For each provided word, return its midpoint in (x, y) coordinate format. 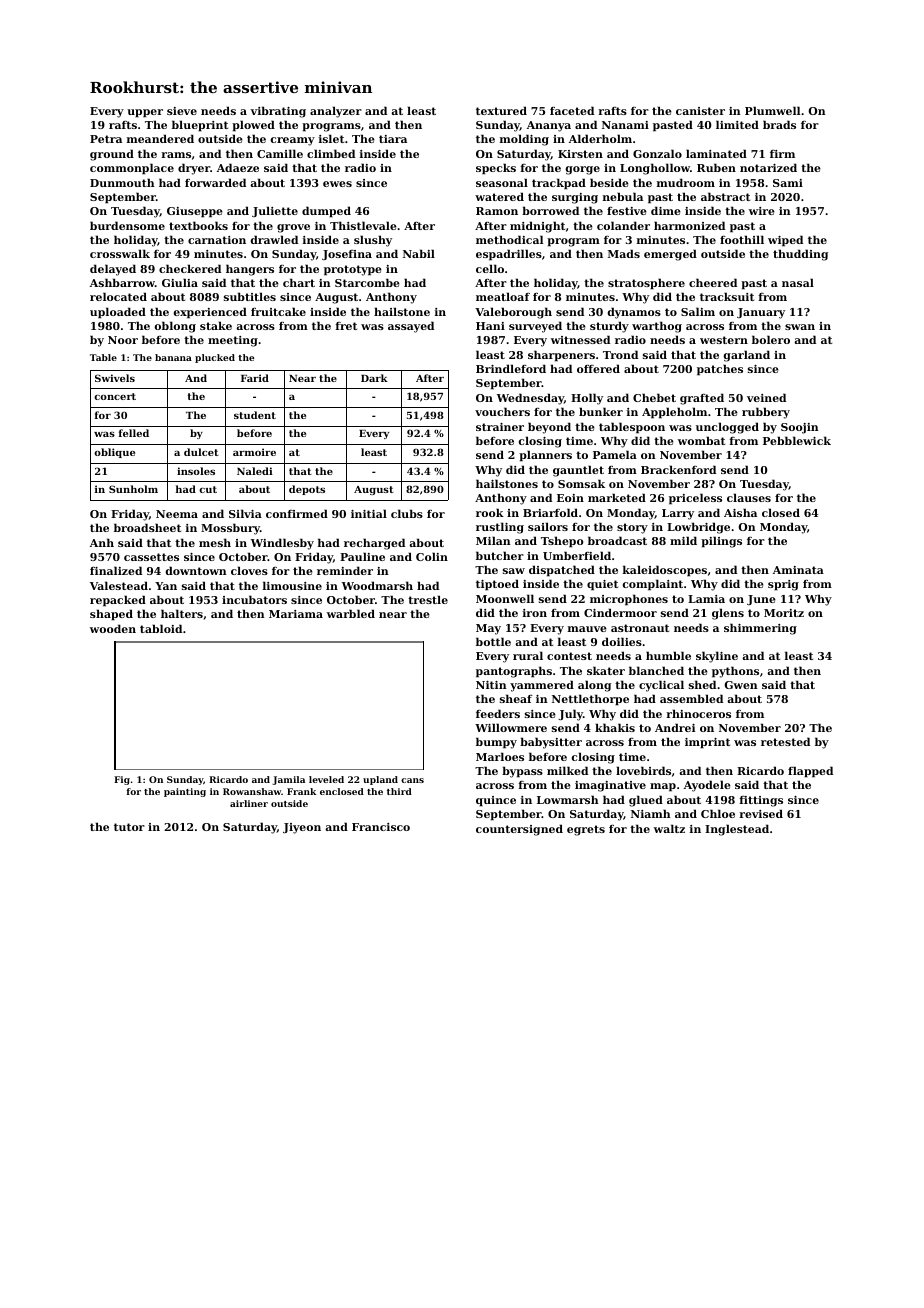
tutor (129, 827)
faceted (572, 110)
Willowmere (511, 727)
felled (134, 433)
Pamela (615, 454)
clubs (407, 513)
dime (666, 210)
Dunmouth (122, 182)
